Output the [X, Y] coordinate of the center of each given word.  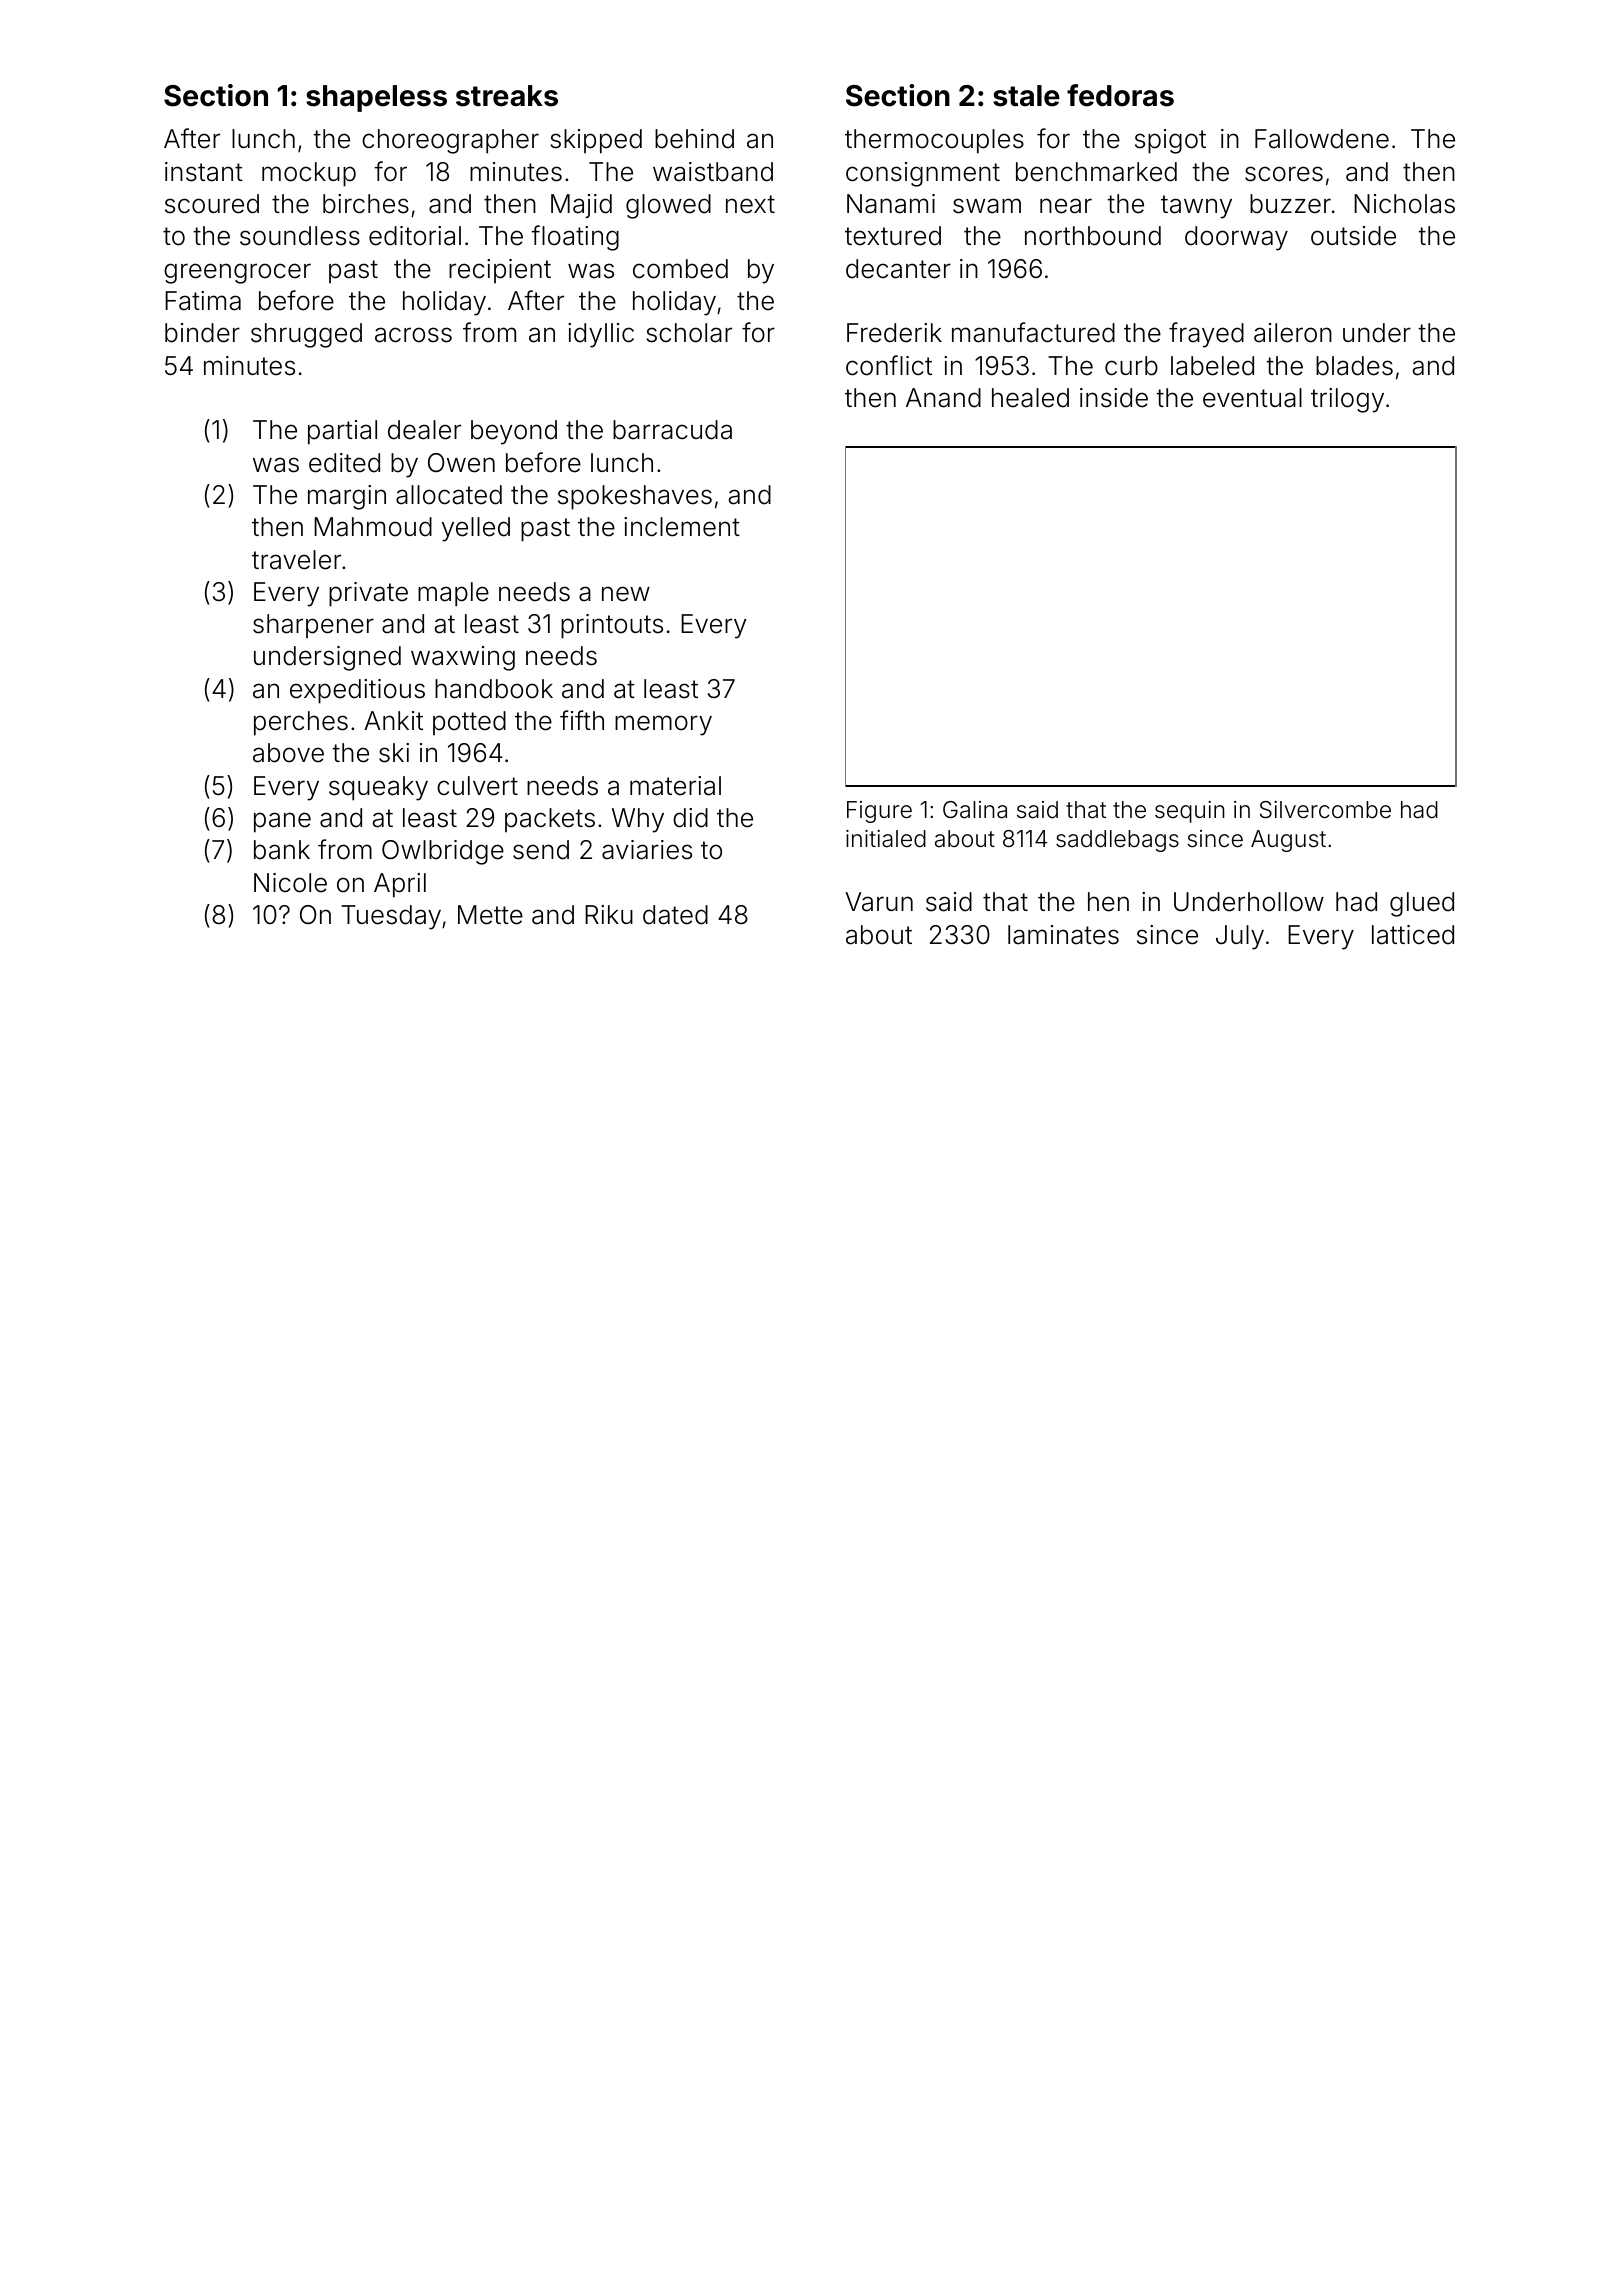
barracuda [672, 430]
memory [663, 725]
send [541, 850]
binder [202, 333]
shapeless [376, 98]
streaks [507, 96]
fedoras [1120, 95]
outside [1353, 236]
